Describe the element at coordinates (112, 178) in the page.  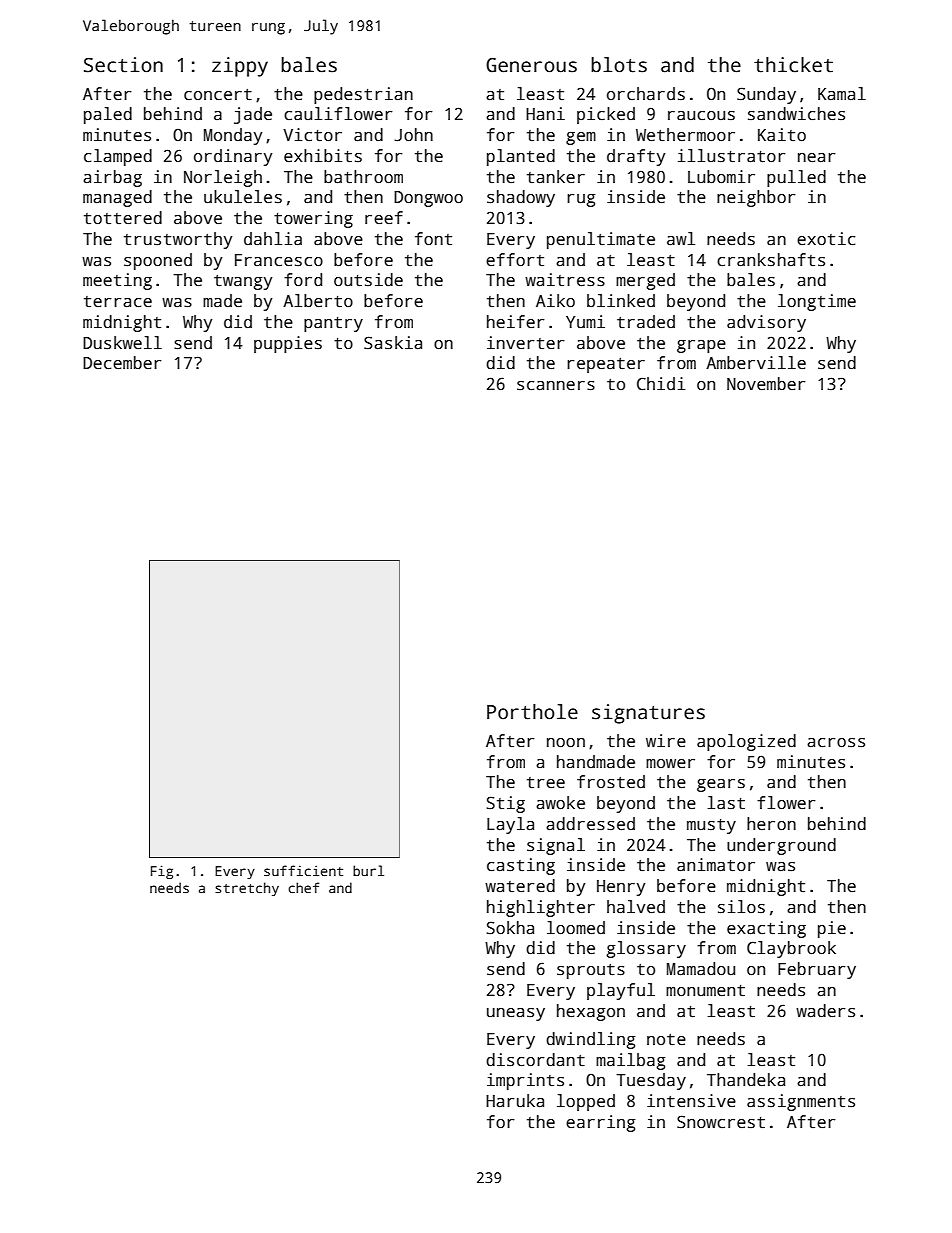
I see `airbag` at that location.
